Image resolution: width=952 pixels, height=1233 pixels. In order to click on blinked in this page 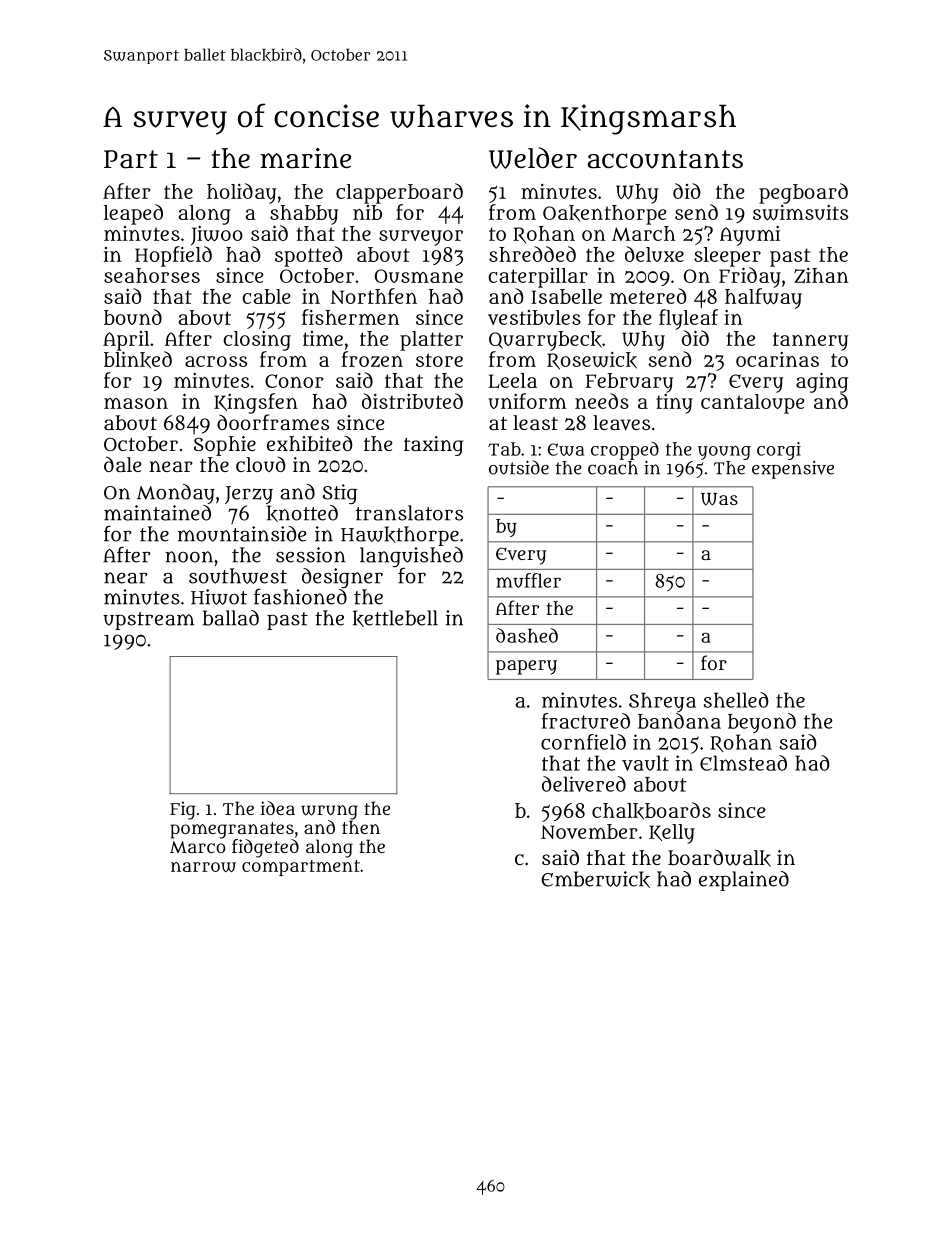, I will do `click(138, 360)`.
